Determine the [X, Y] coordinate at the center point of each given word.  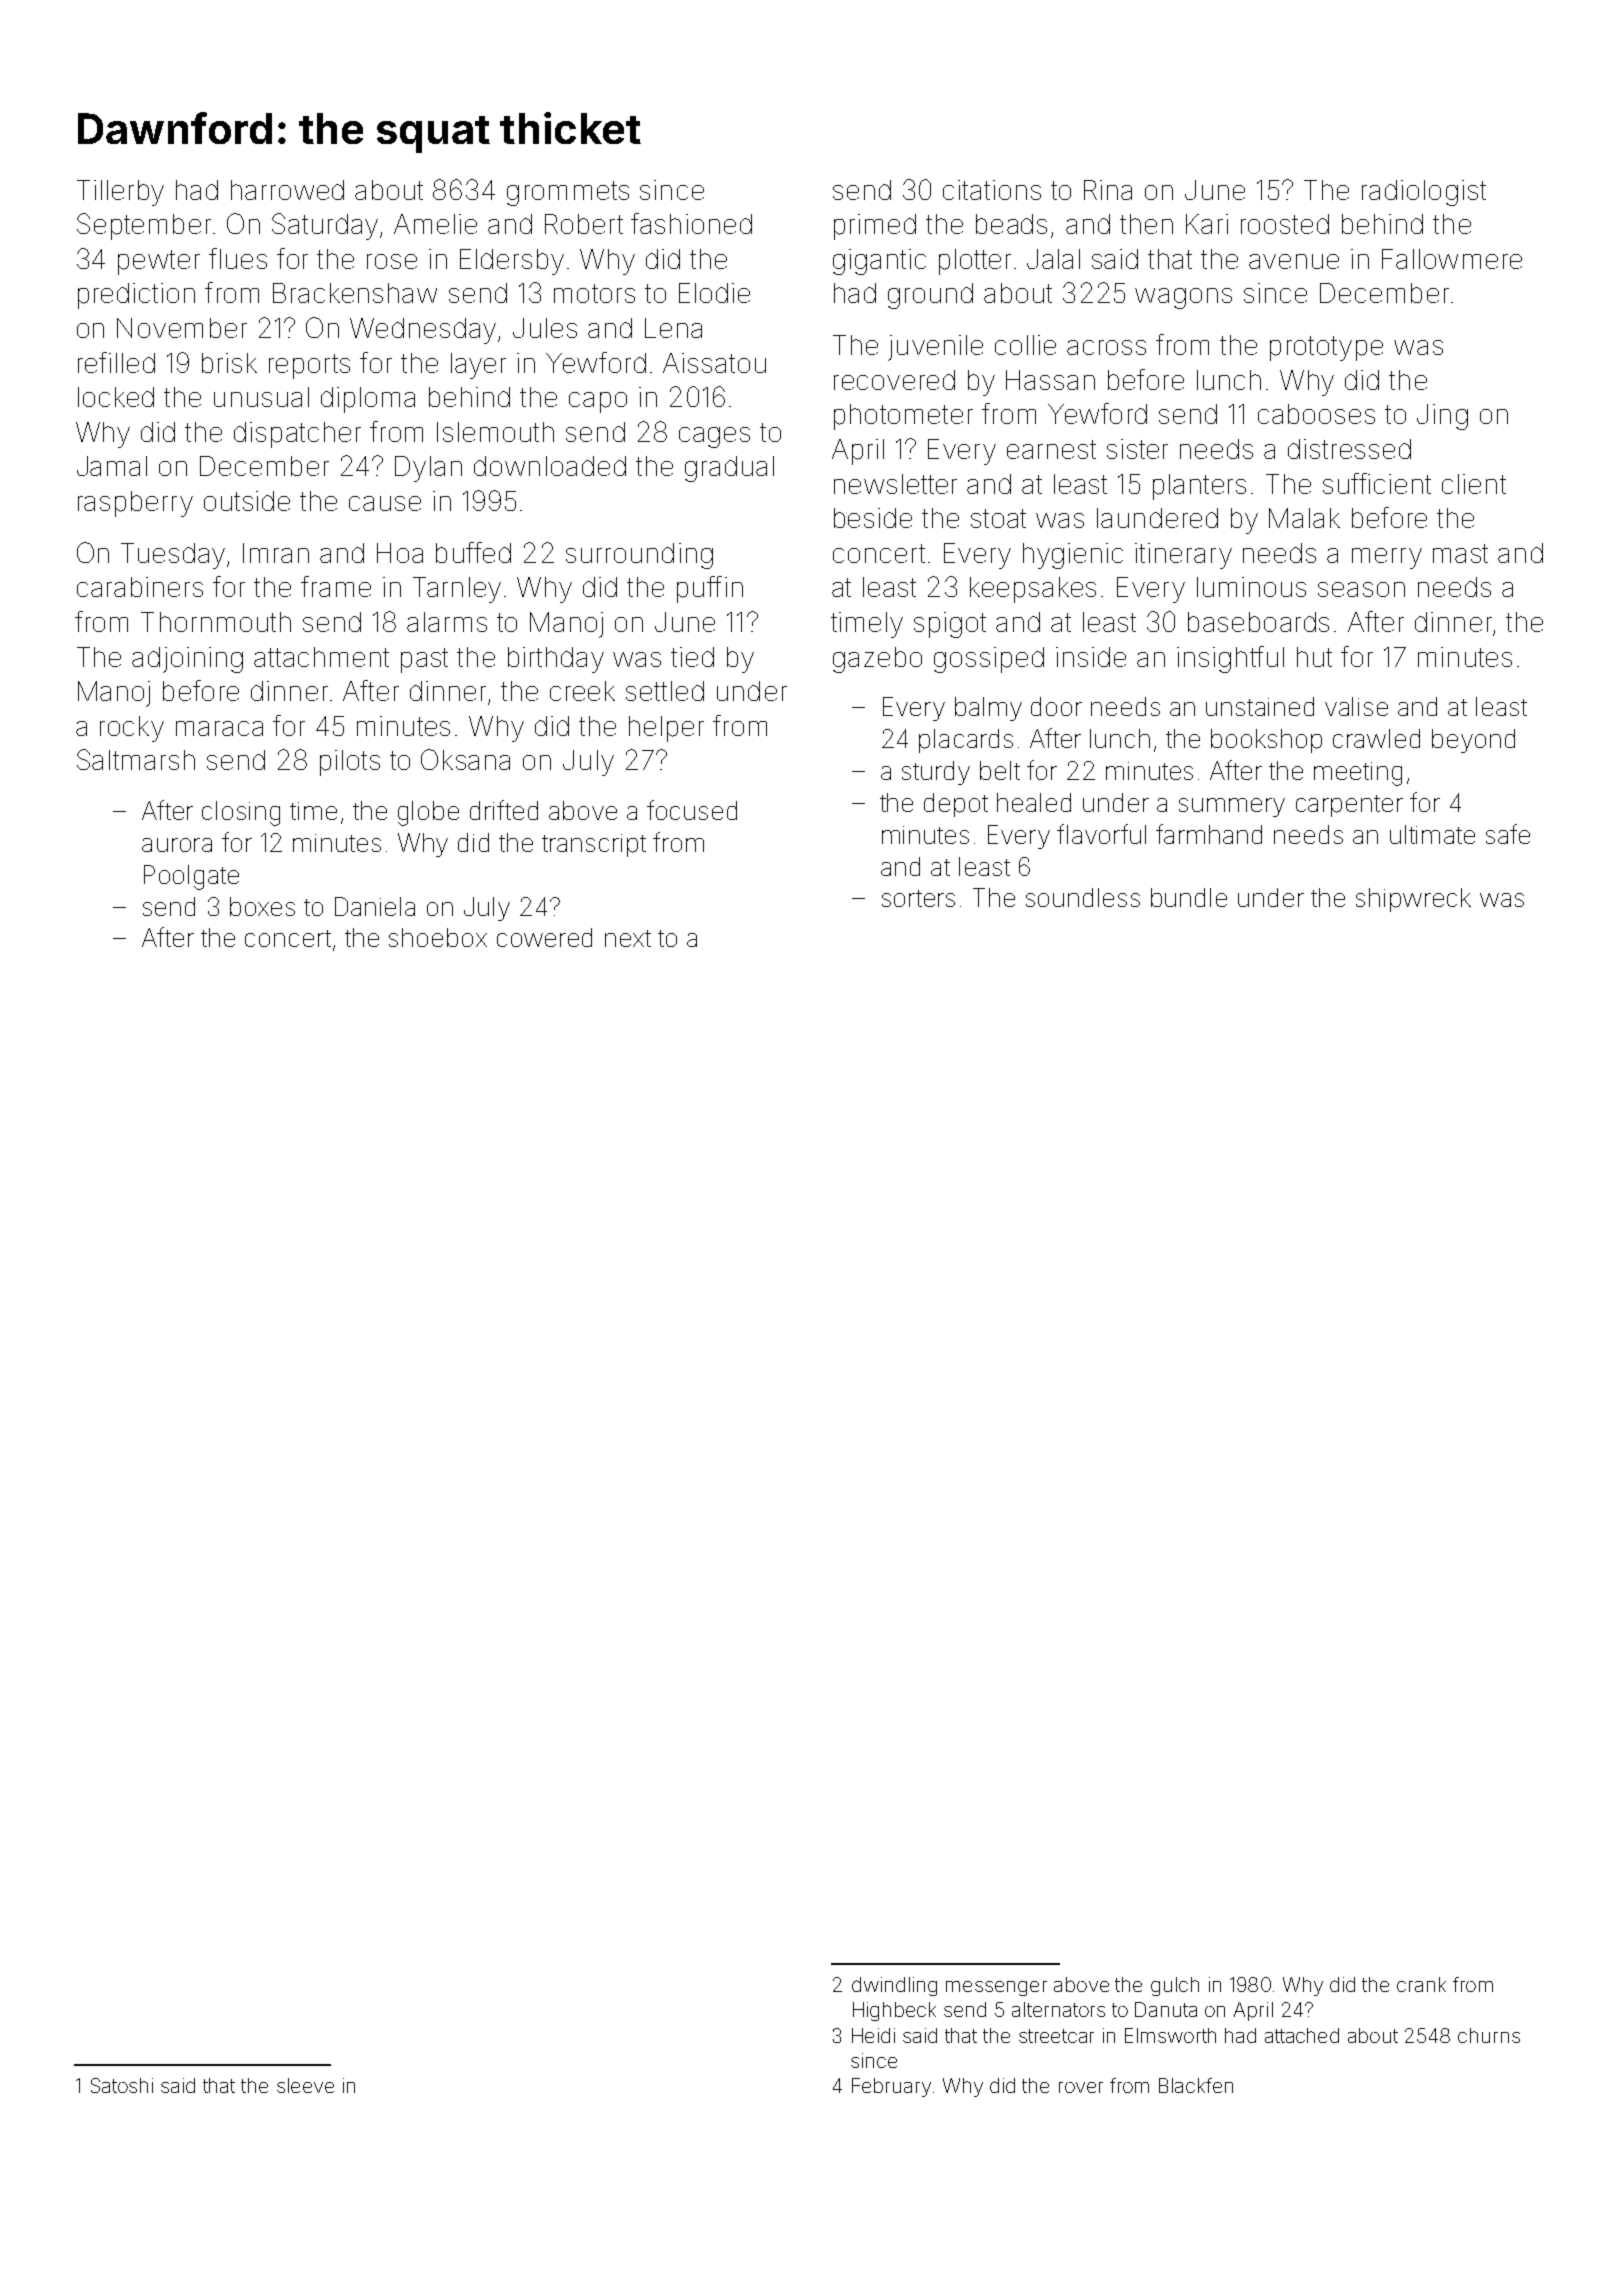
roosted [1285, 224]
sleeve [305, 2085]
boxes [262, 906]
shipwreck [1413, 900]
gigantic [879, 262]
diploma [368, 400]
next [628, 938]
